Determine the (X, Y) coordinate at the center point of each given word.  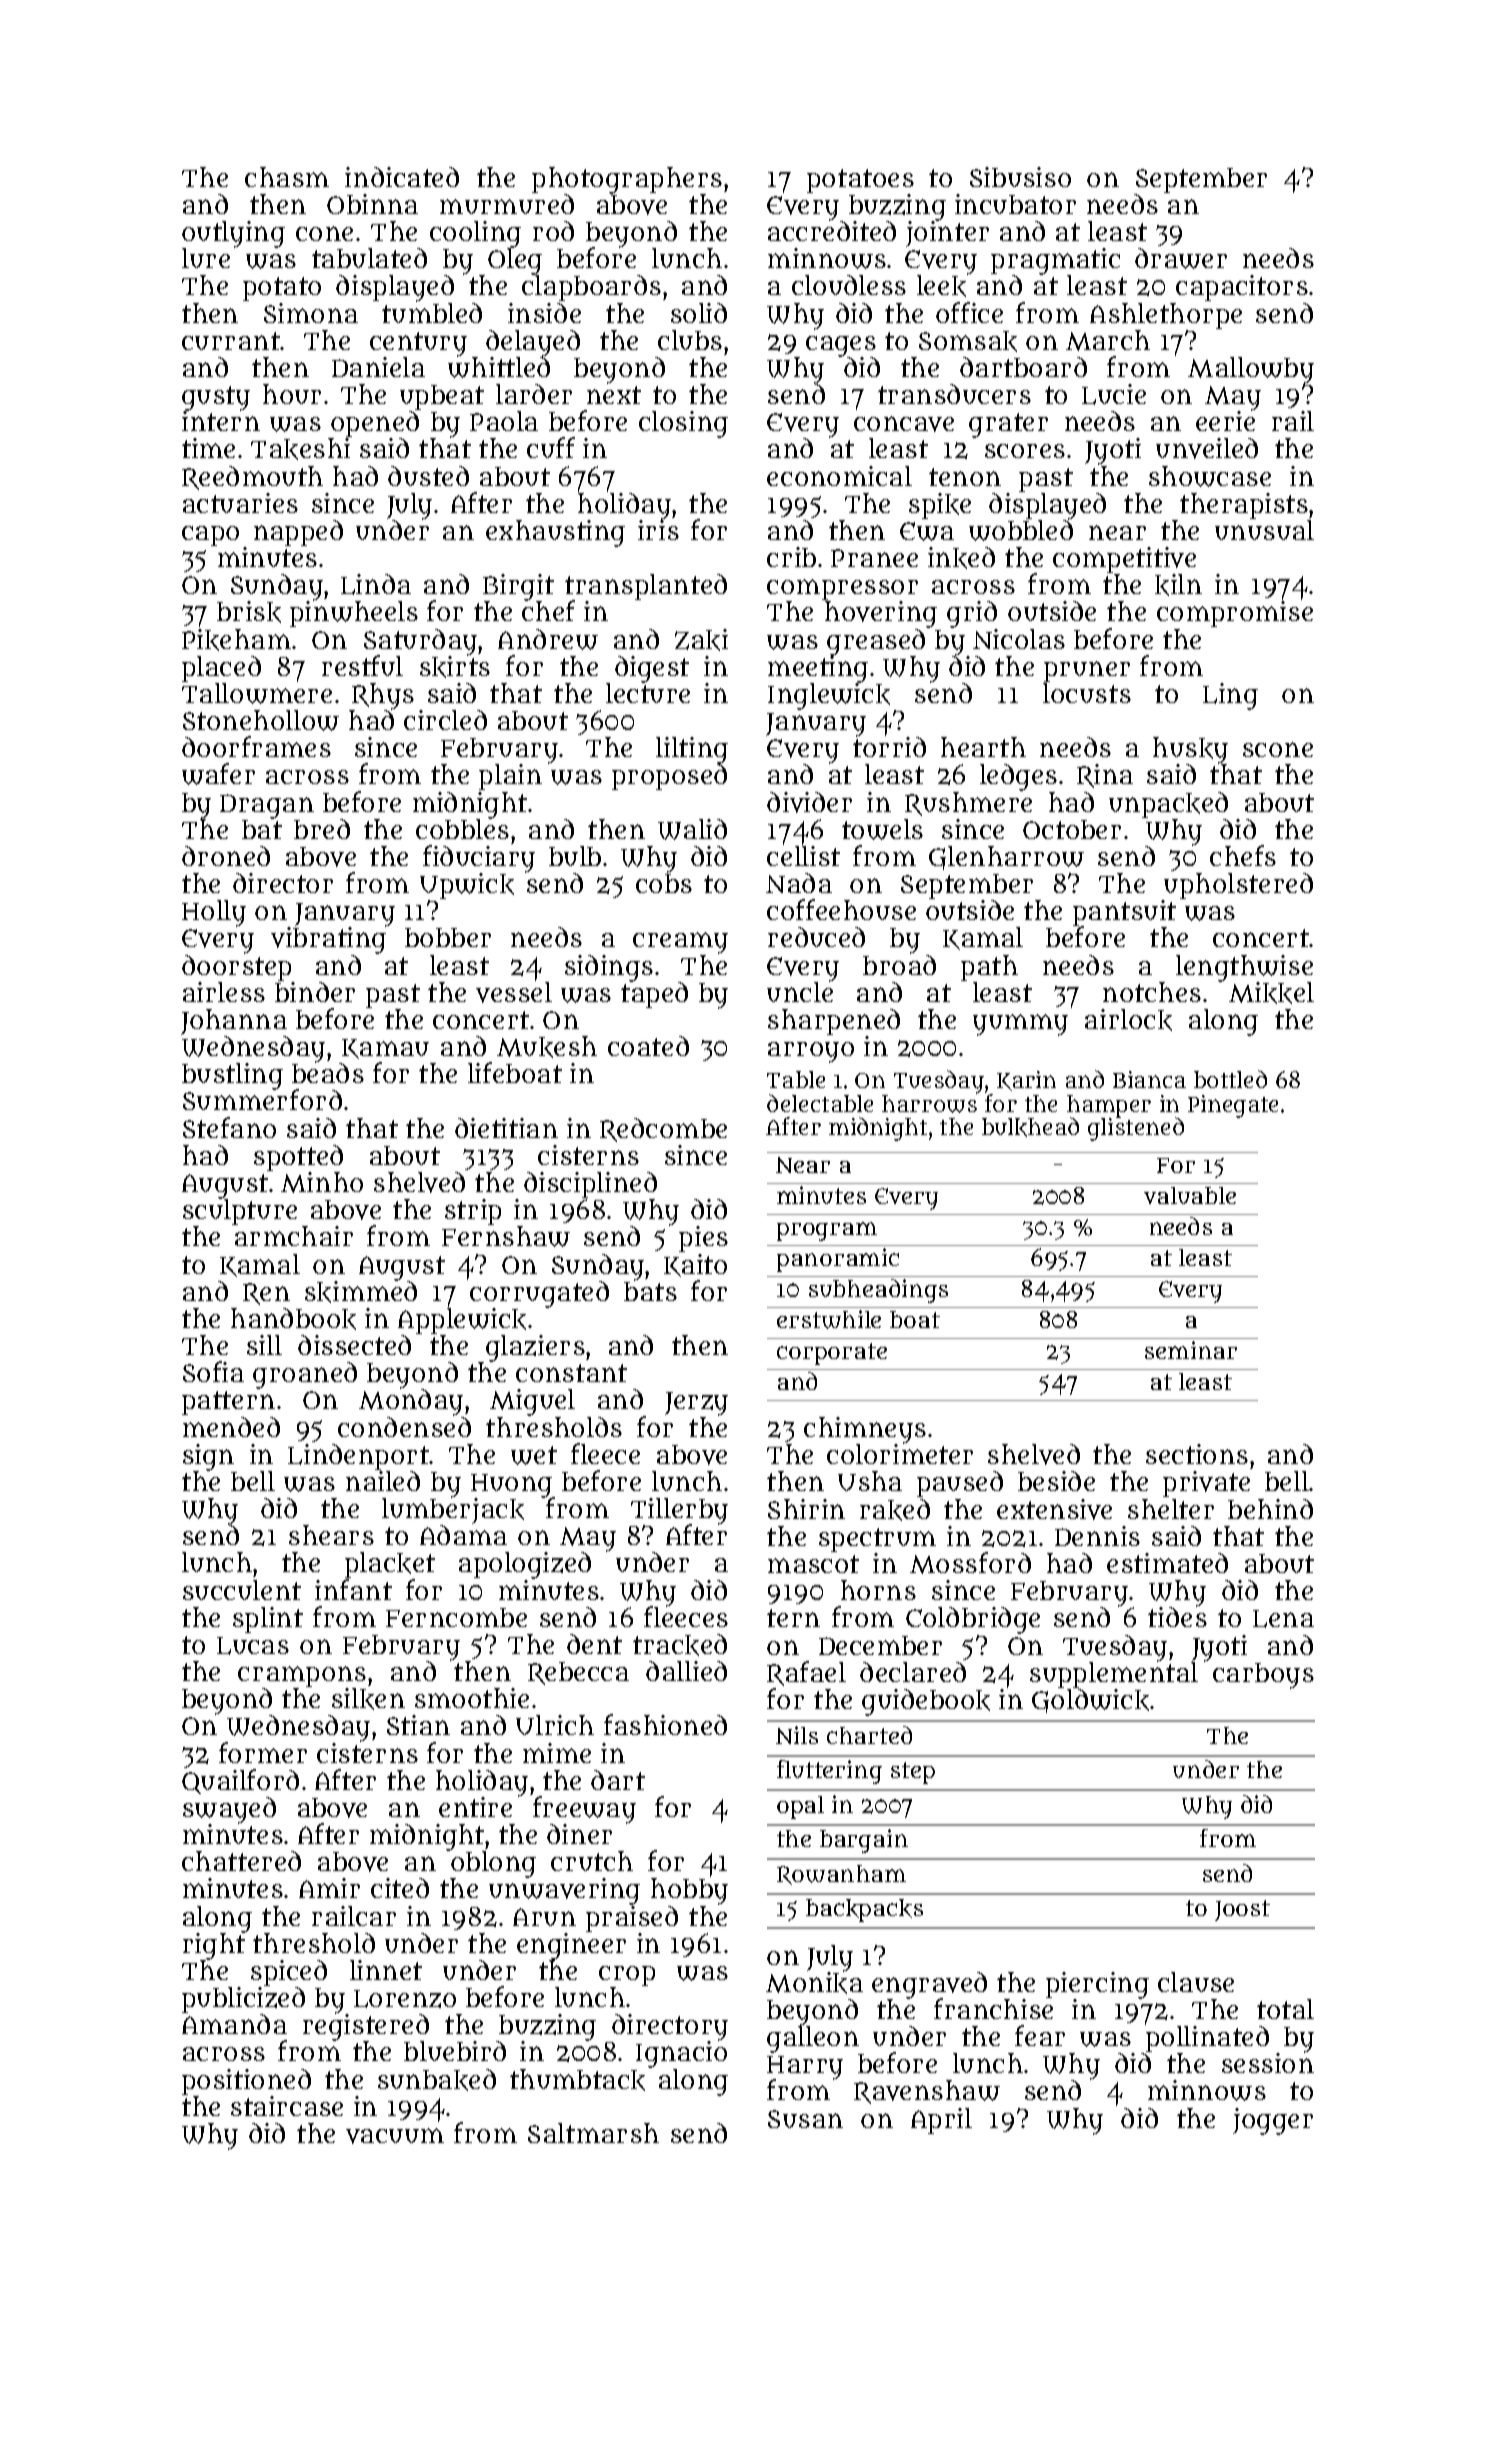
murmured (507, 204)
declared (913, 1672)
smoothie (472, 1698)
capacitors (1242, 288)
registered (366, 2028)
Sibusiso (1020, 177)
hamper (1109, 1106)
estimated (1167, 1563)
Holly (214, 913)
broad (899, 965)
